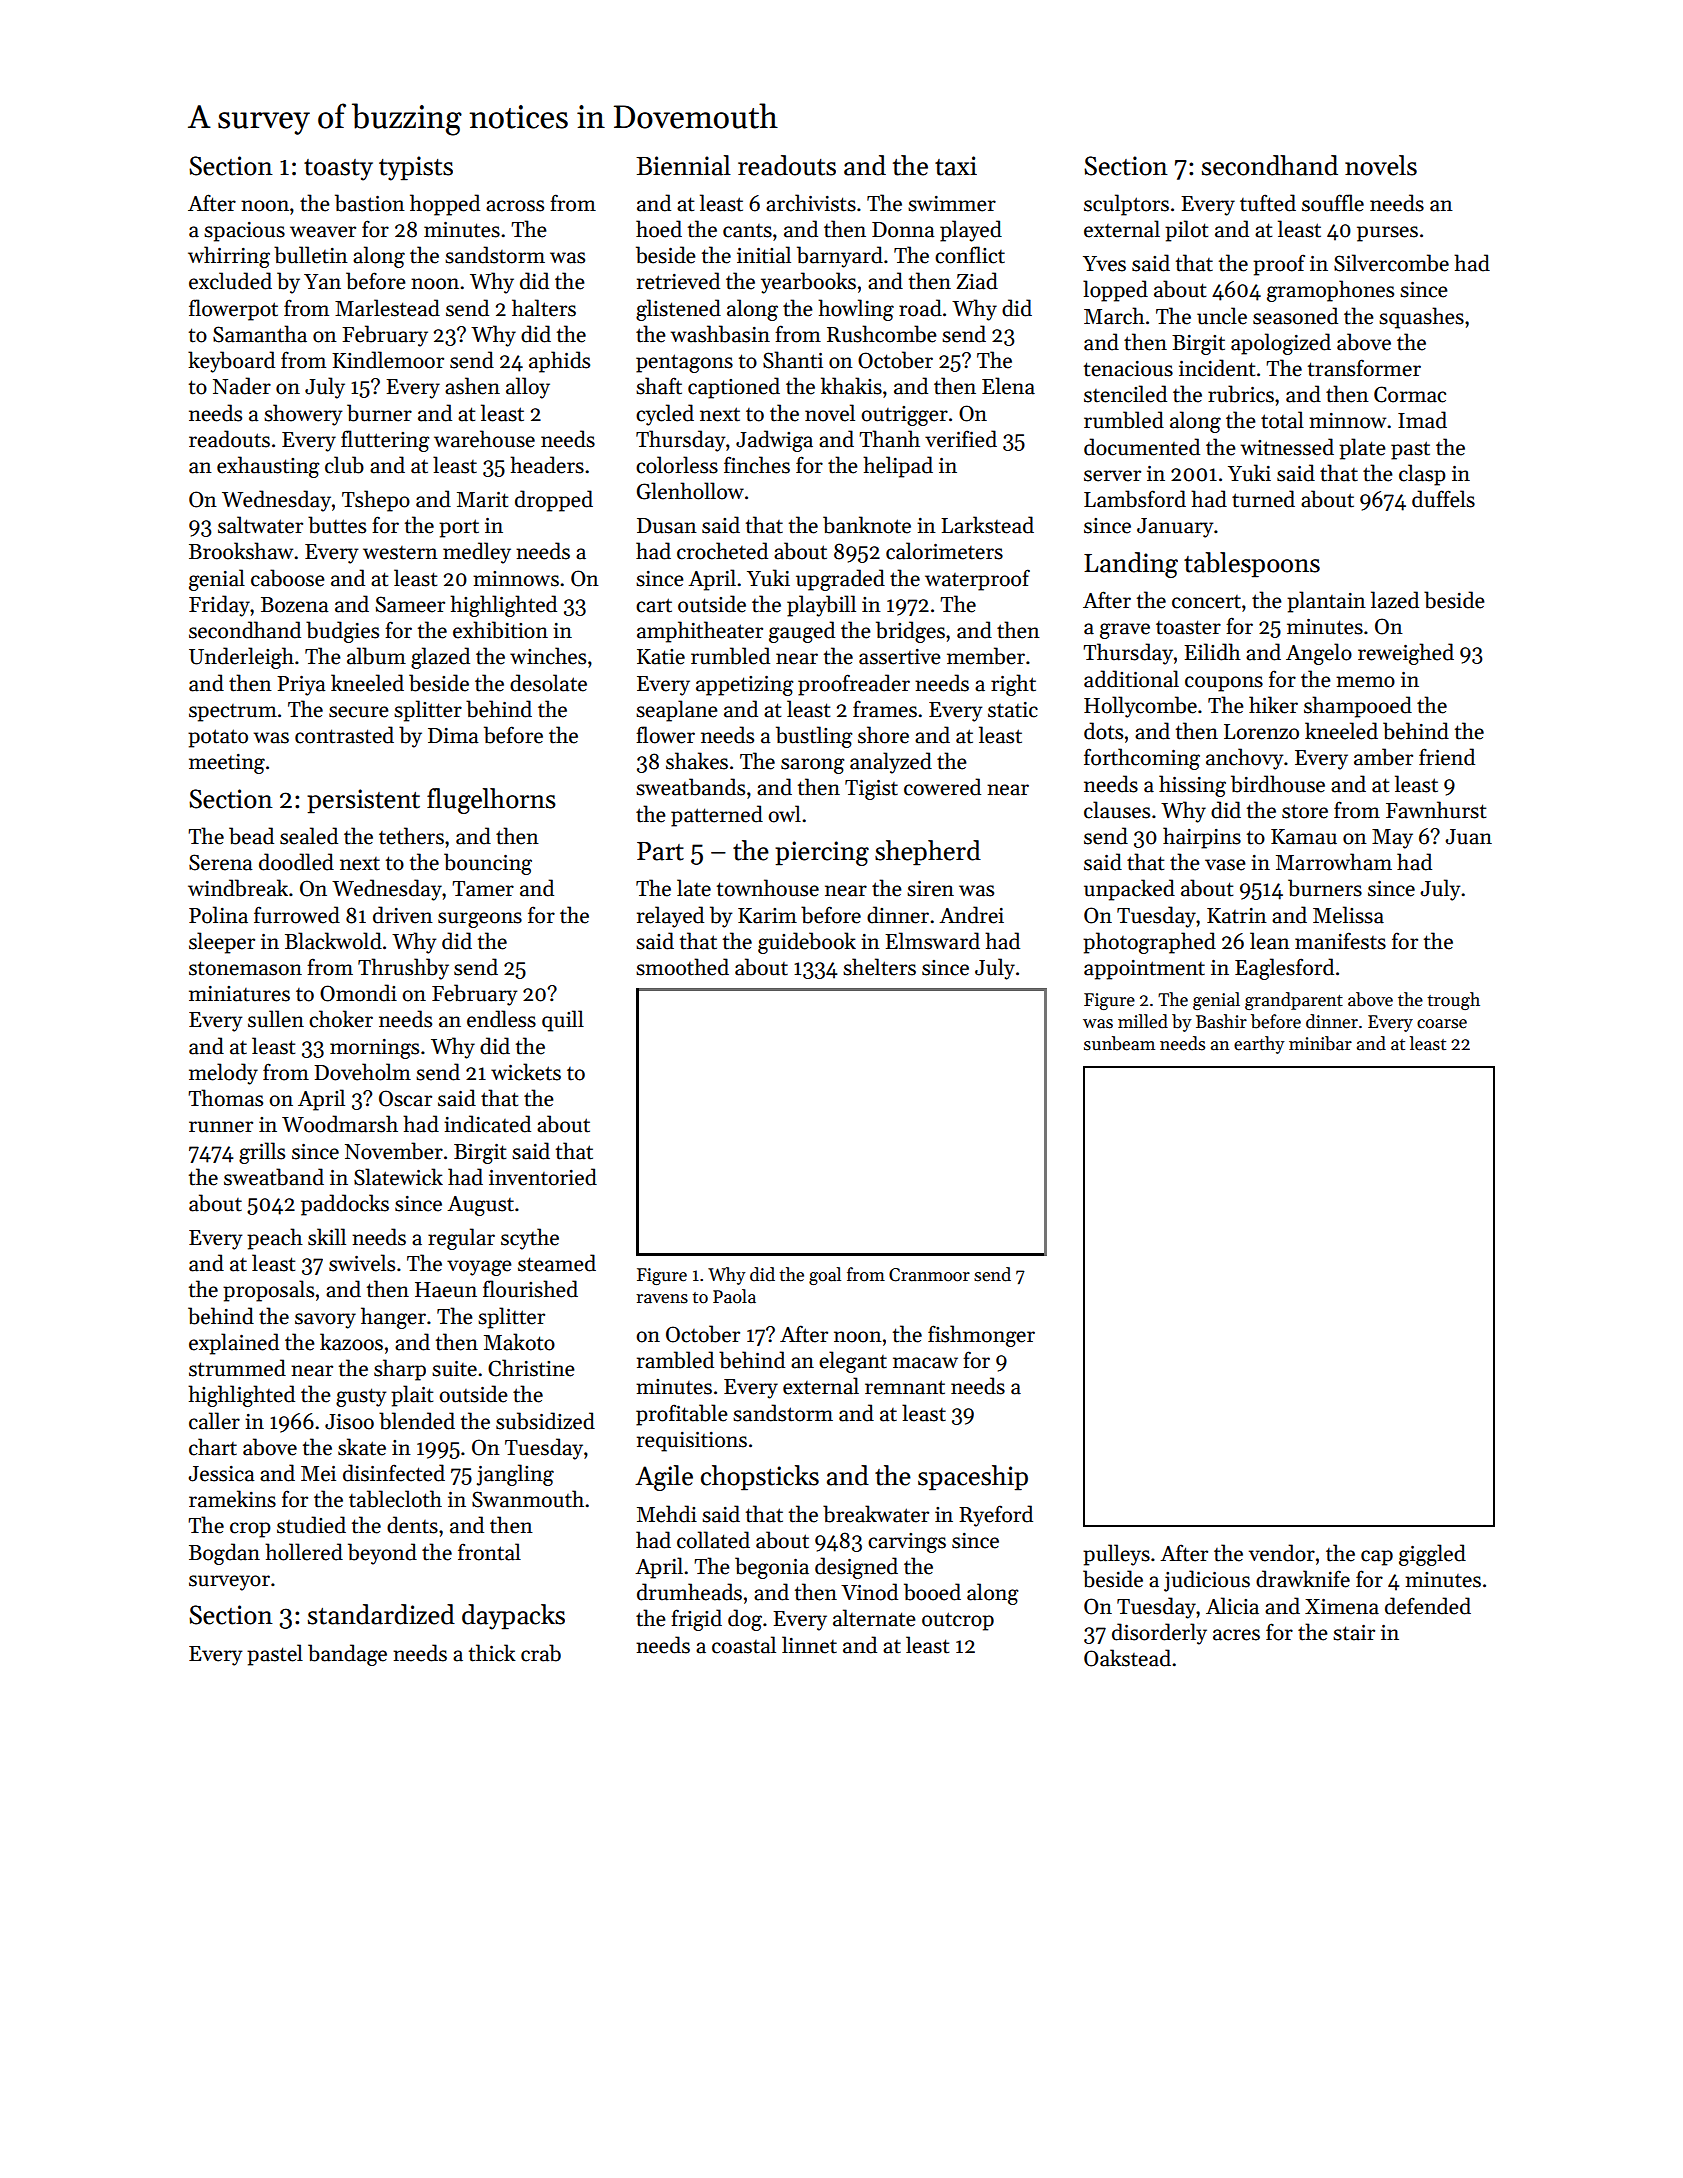  Describe the element at coordinates (683, 165) in the image. I see `Biennial` at that location.
